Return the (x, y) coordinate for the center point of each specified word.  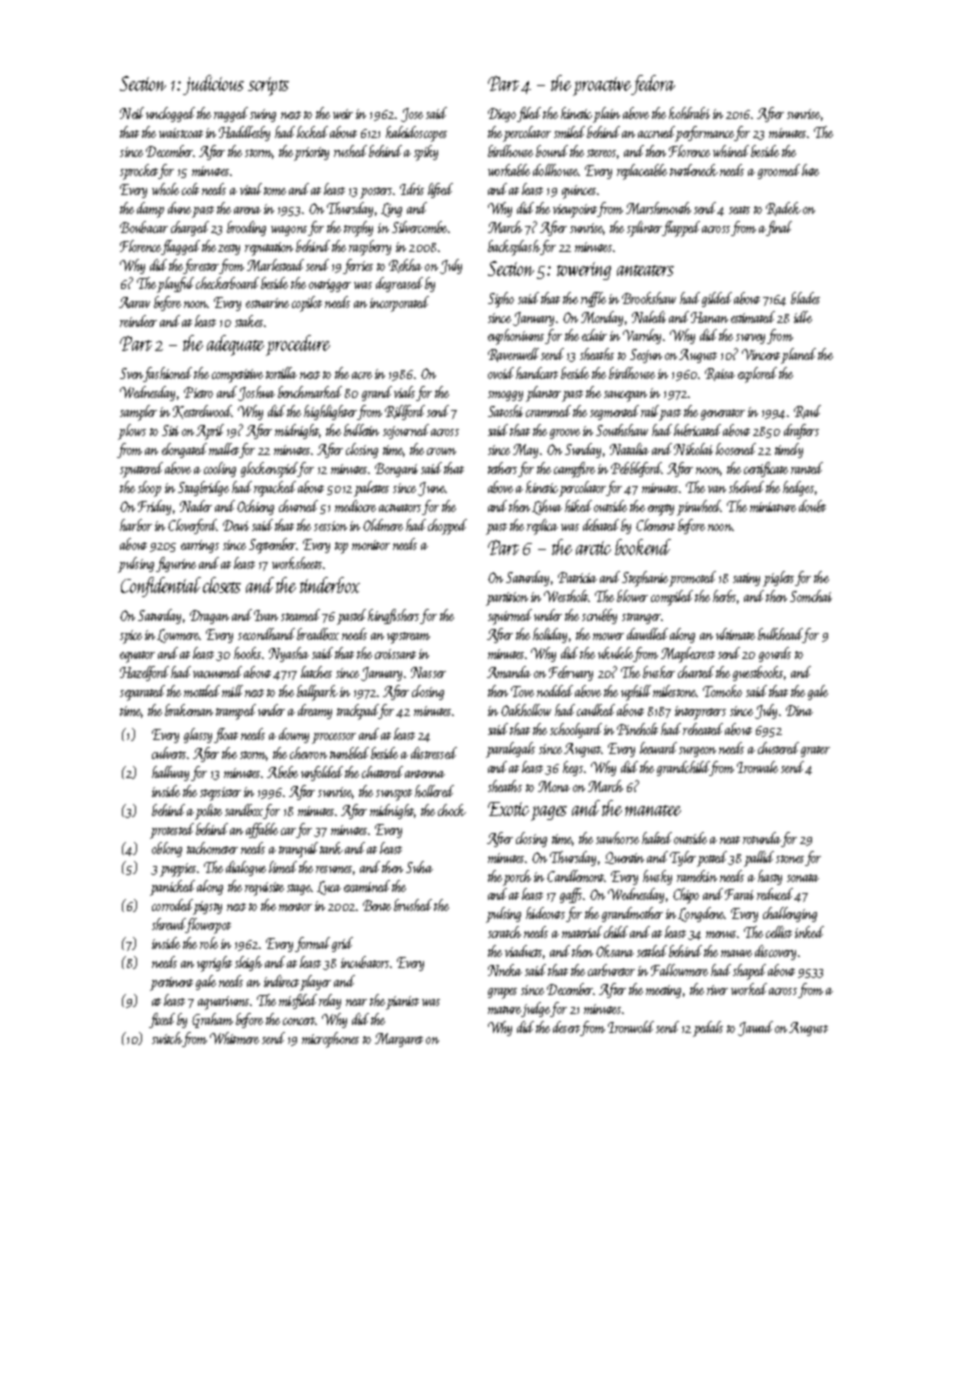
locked (312, 132)
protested (172, 831)
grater (815, 751)
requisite (264, 889)
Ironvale (757, 767)
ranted (807, 468)
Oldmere (383, 525)
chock (452, 810)
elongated (184, 450)
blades (805, 298)
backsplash (514, 248)
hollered (434, 791)
